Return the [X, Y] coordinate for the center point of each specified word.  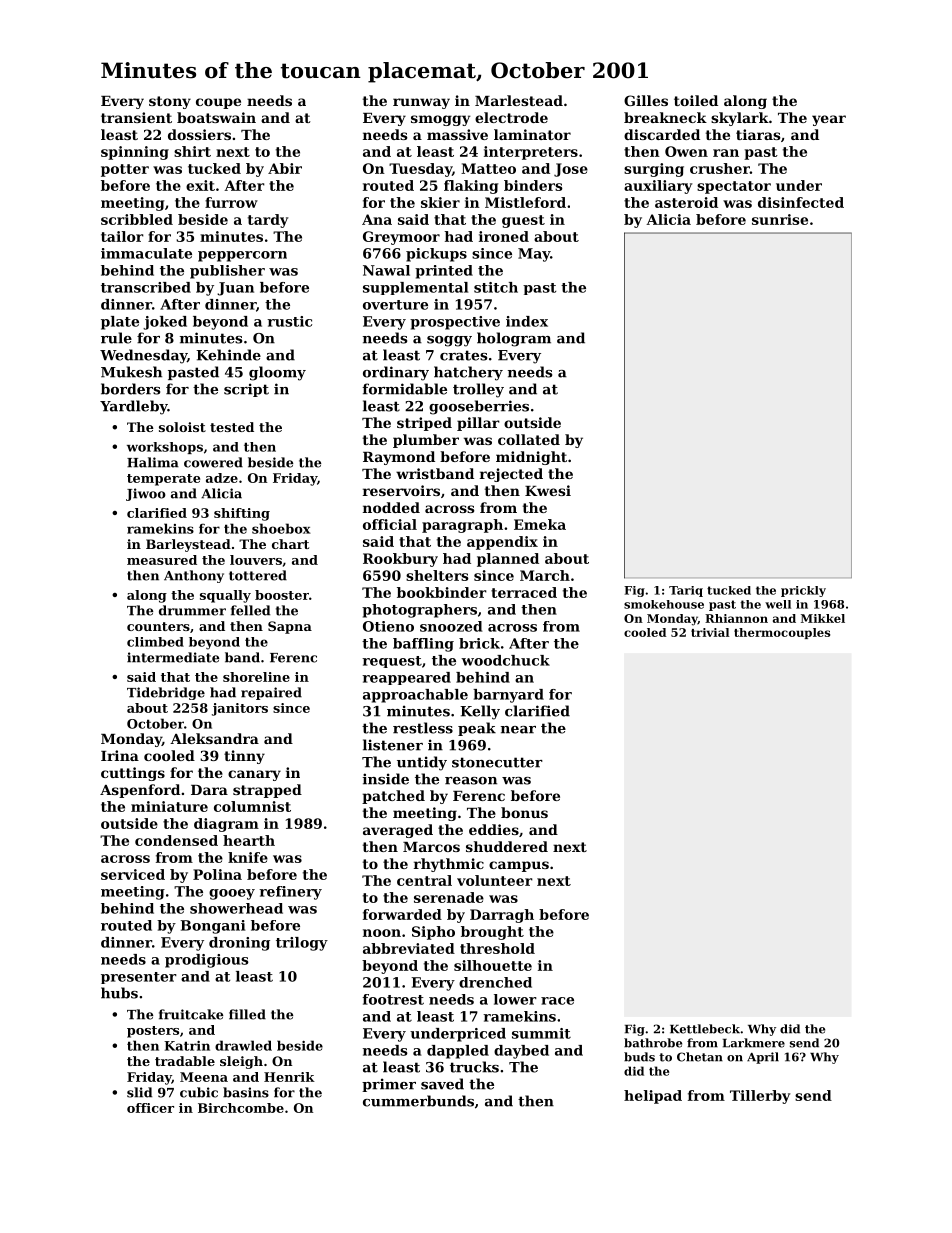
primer [389, 1085]
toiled [696, 100]
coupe [218, 103]
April [763, 1058]
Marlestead [519, 100]
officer [150, 1108]
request [392, 662]
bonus [524, 812]
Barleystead [188, 545]
